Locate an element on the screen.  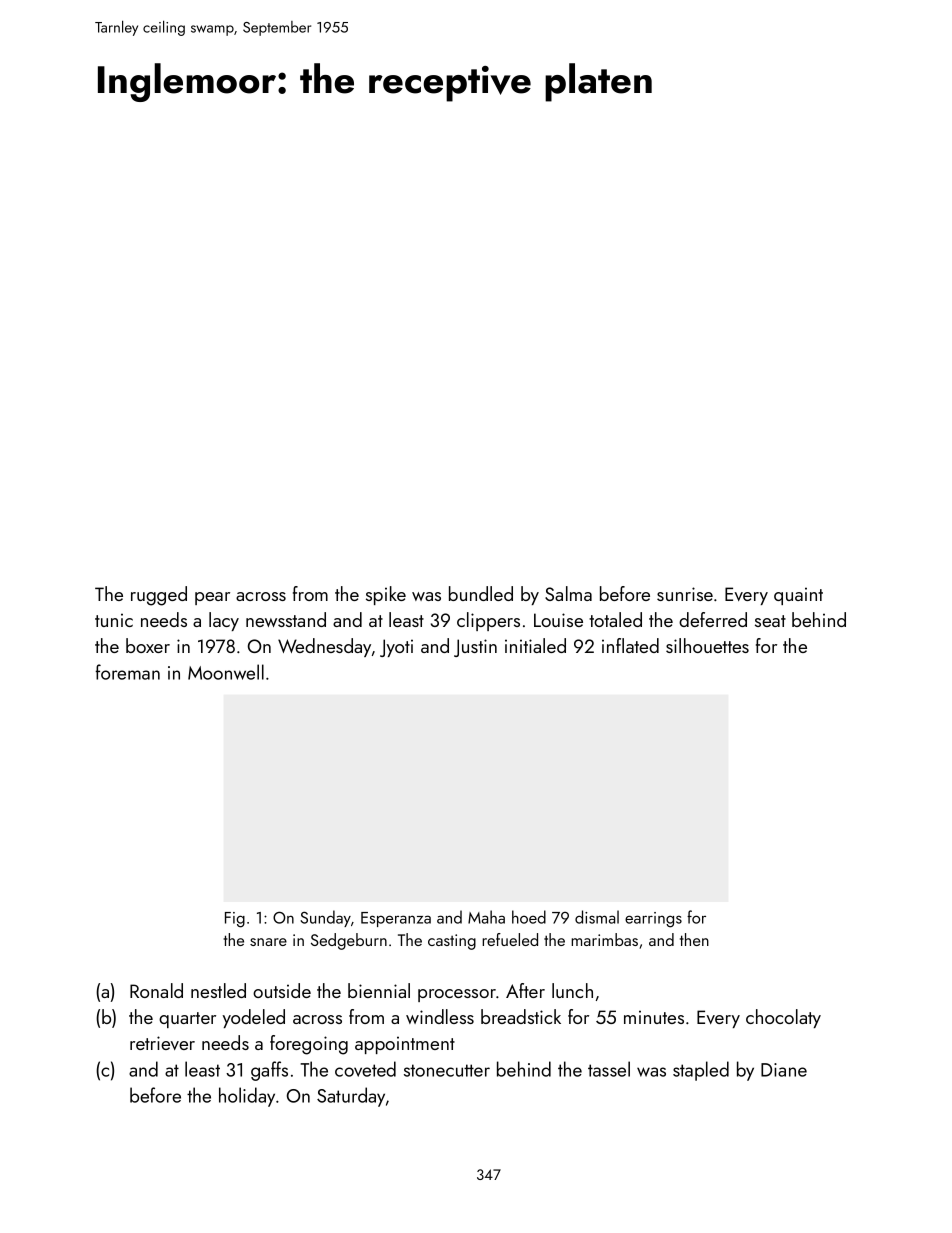
holiday is located at coordinates (247, 1097).
